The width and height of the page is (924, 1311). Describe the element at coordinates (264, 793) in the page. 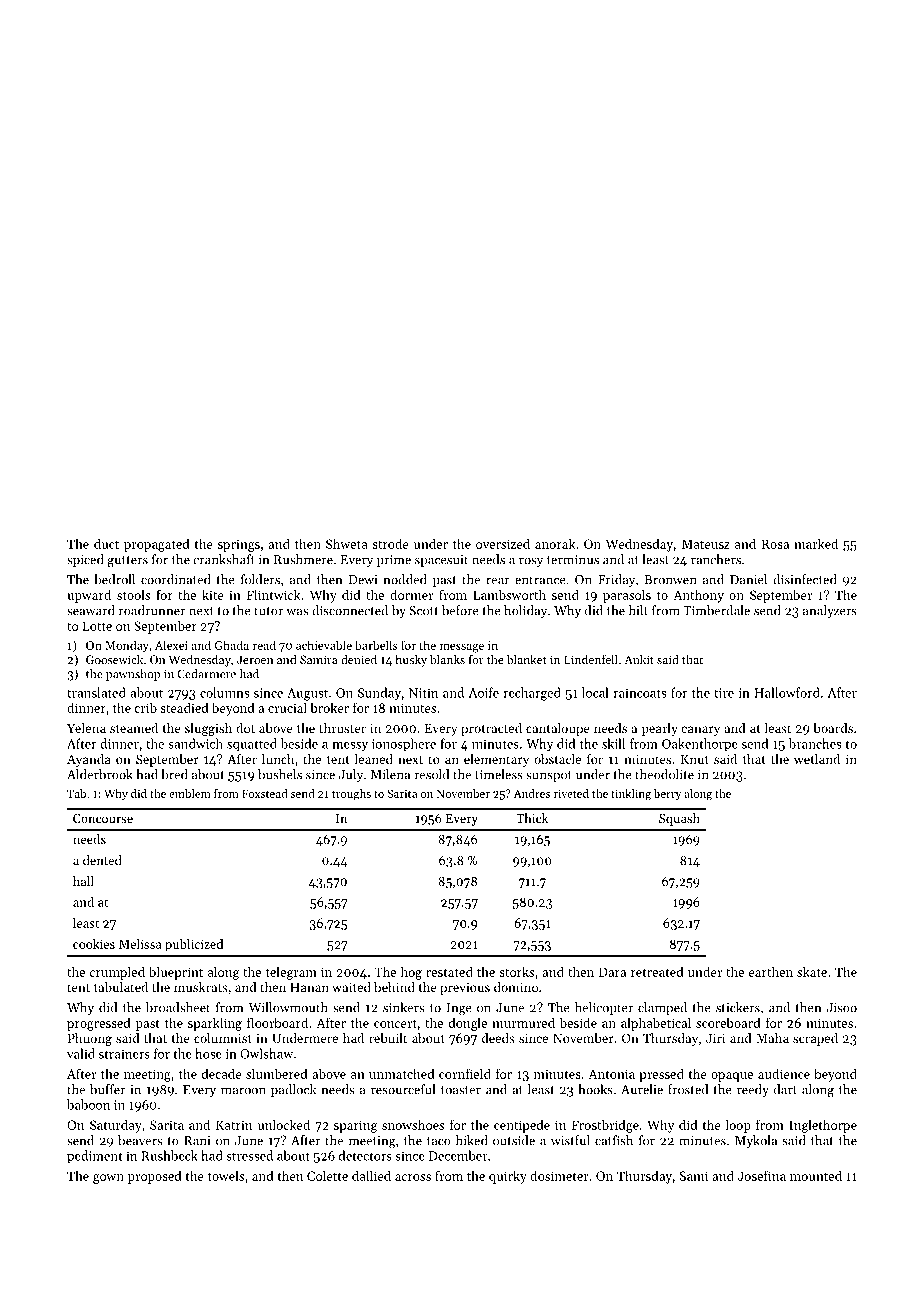

I see `Foxstead` at that location.
